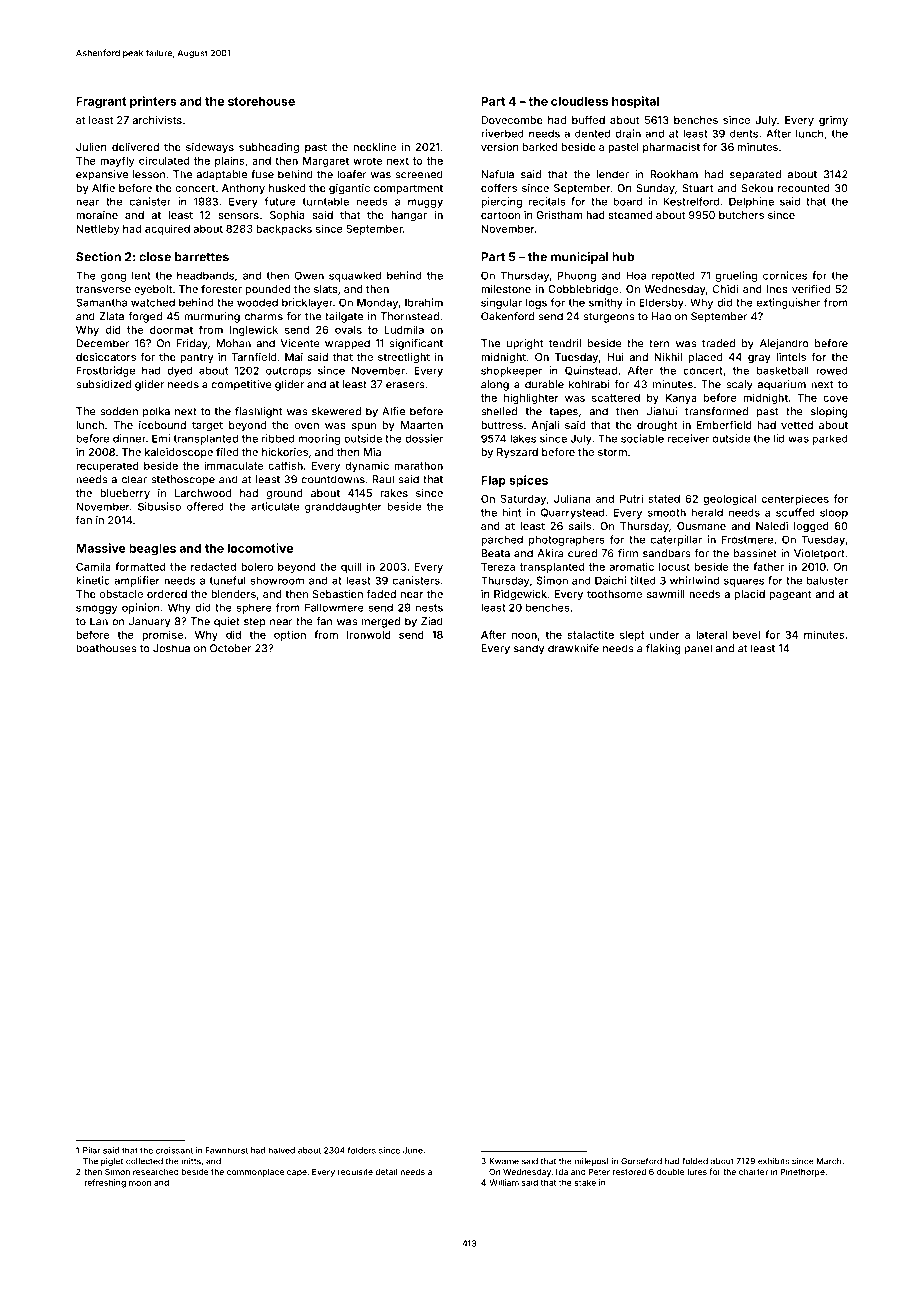  Describe the element at coordinates (495, 553) in the screenshot. I see `Beata` at that location.
